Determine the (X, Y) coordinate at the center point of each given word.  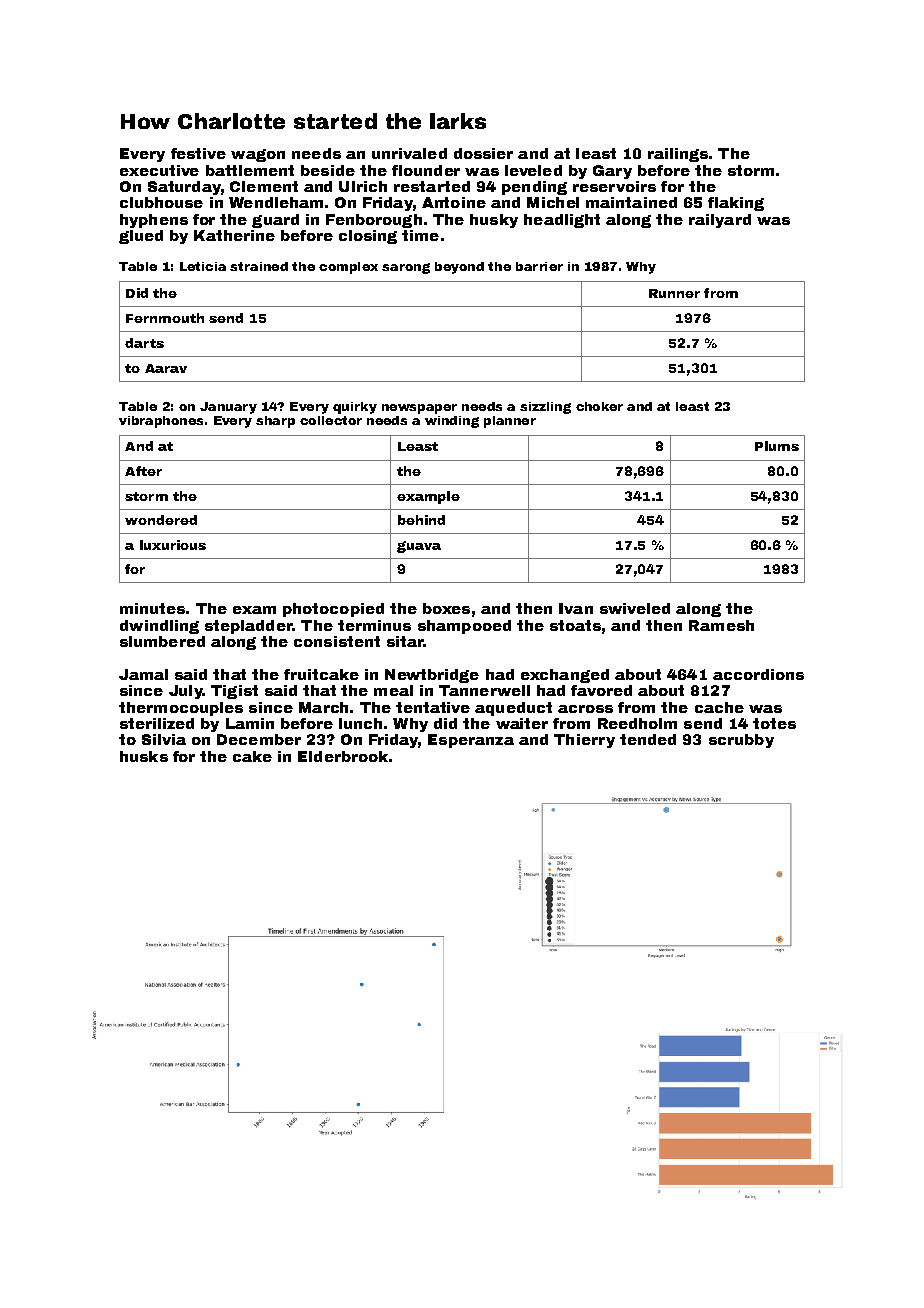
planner (510, 422)
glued (141, 237)
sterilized (157, 723)
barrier (539, 266)
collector (331, 420)
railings (678, 155)
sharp (275, 422)
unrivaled (409, 153)
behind (421, 520)
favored (601, 690)
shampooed (464, 627)
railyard (720, 221)
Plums (777, 446)
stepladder (248, 627)
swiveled (635, 608)
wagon (258, 155)
